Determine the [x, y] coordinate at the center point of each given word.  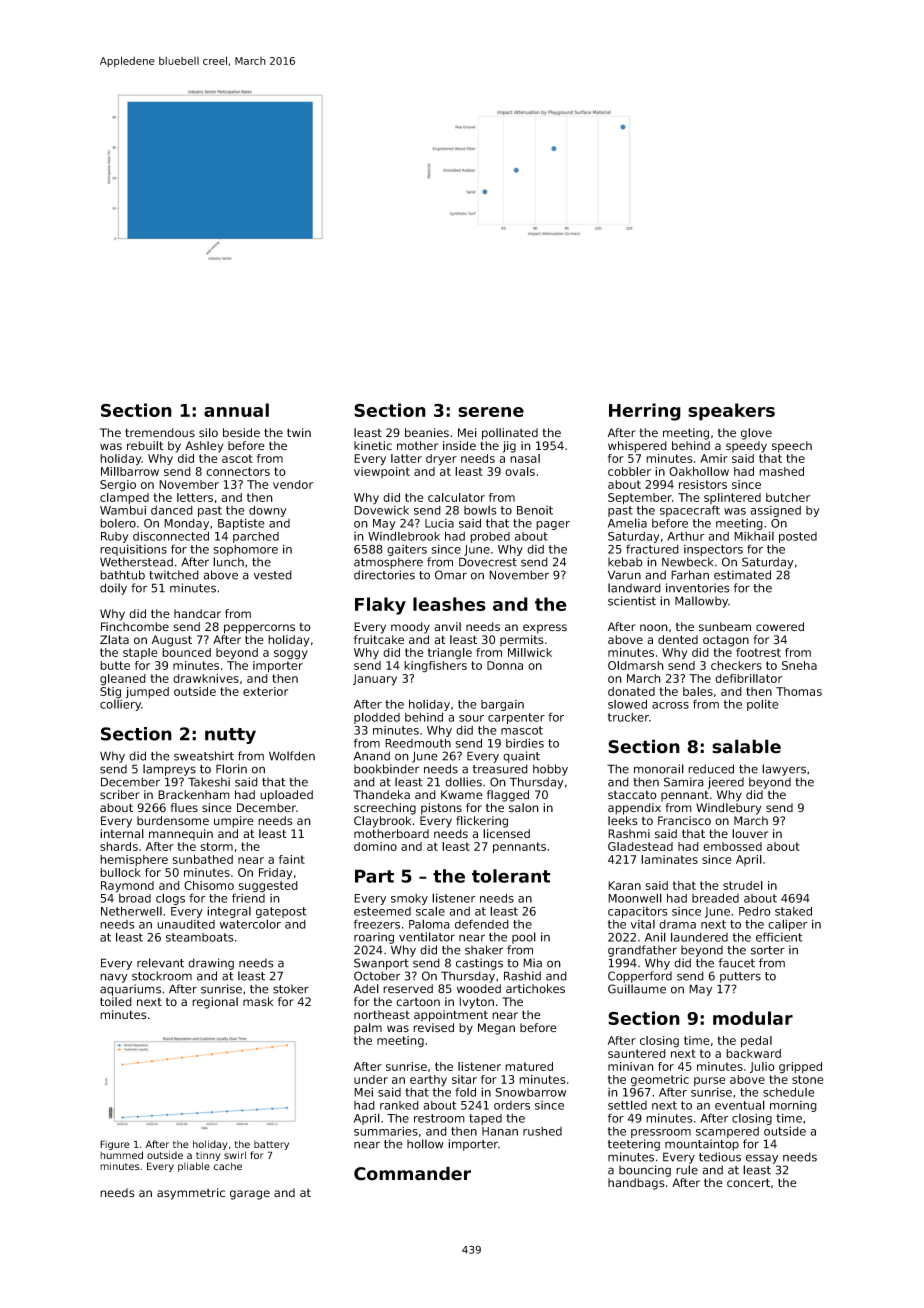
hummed [121, 1155]
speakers [731, 412]
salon [524, 807]
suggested [268, 887]
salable [746, 746]
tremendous [160, 433]
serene [491, 412]
